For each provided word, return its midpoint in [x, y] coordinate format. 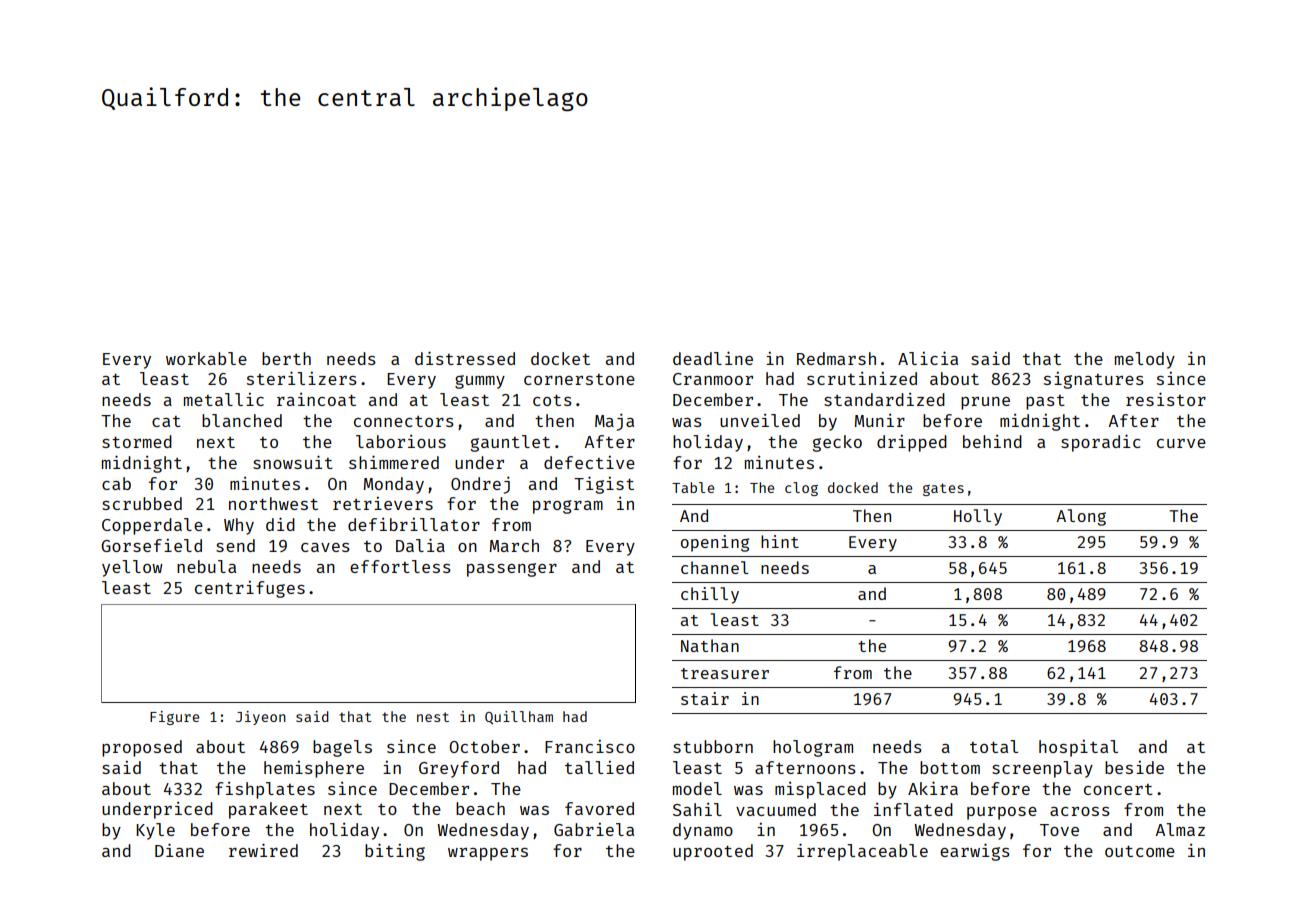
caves [325, 547]
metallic [224, 399]
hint [780, 541]
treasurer [725, 673]
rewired [263, 850]
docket [560, 358]
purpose [1002, 813]
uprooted [713, 852]
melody [1145, 360]
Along [1081, 517]
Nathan [710, 645]
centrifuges [250, 589]
